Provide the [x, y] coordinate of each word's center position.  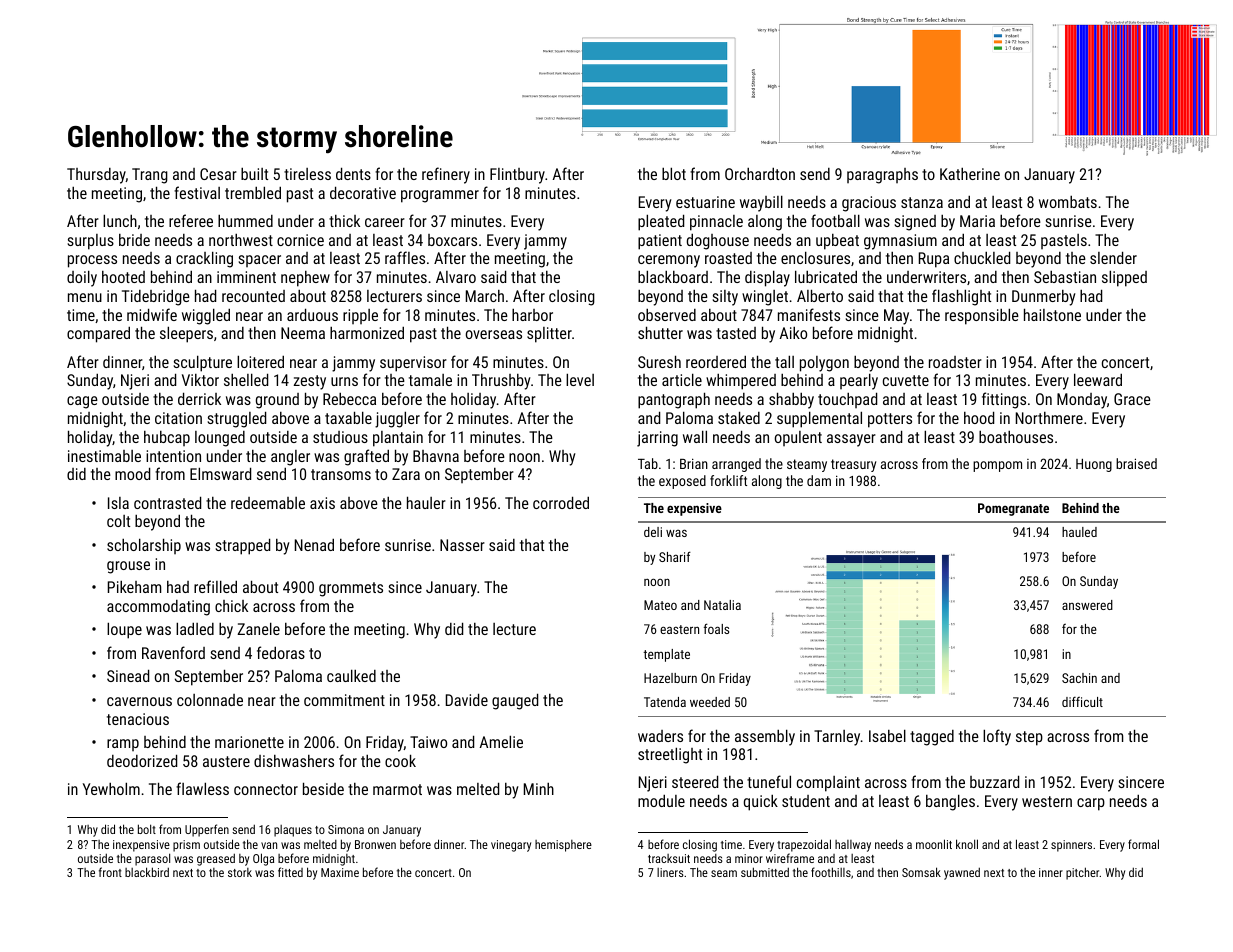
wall [695, 436]
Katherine [970, 174]
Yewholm [111, 788]
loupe [124, 630]
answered [1087, 605]
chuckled [982, 257]
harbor [532, 315]
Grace [1132, 399]
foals [716, 628]
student [806, 801]
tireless [307, 174]
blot [674, 173]
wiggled [206, 316]
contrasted [167, 502]
